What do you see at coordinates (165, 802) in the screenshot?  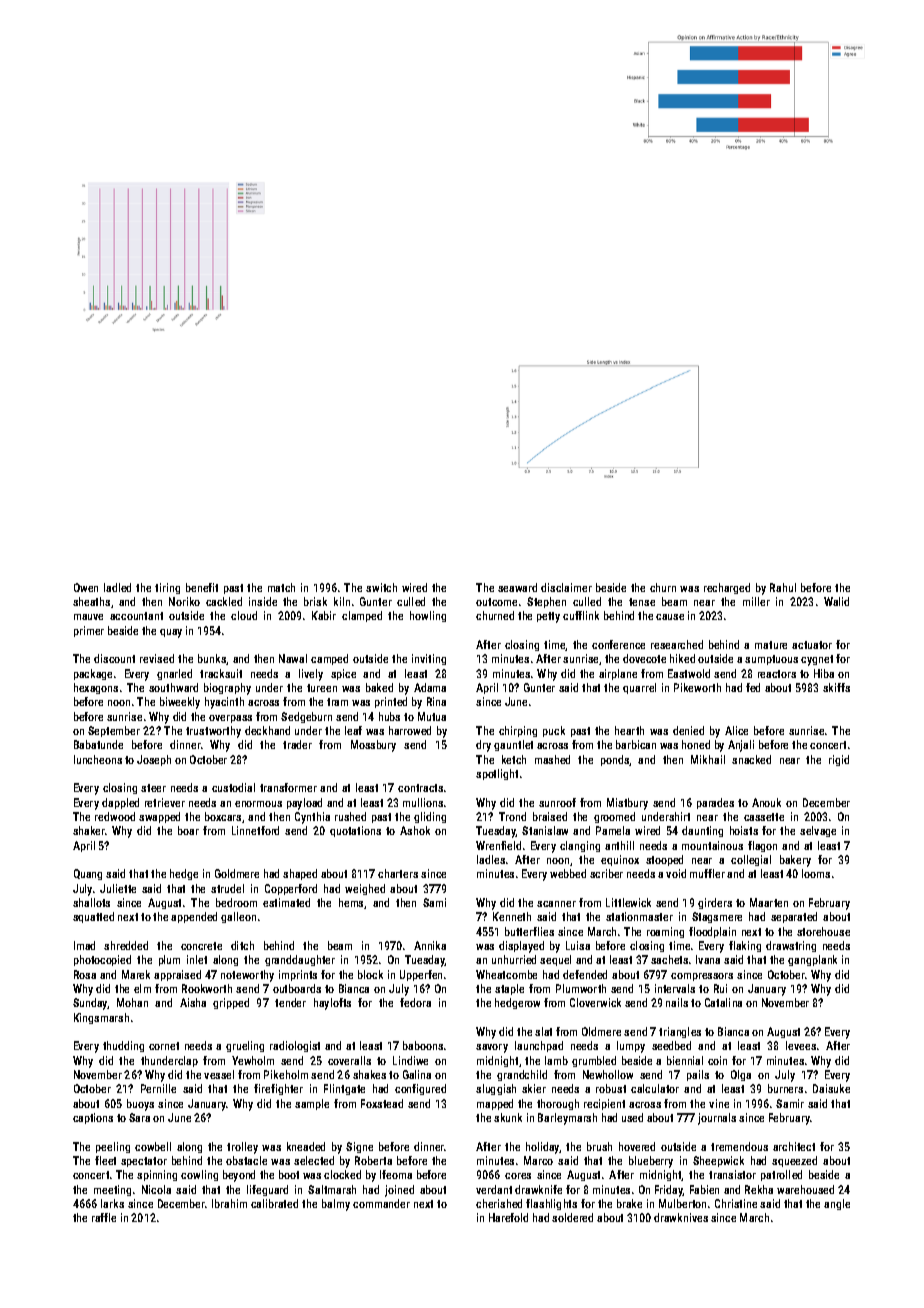 I see `retriever` at bounding box center [165, 802].
